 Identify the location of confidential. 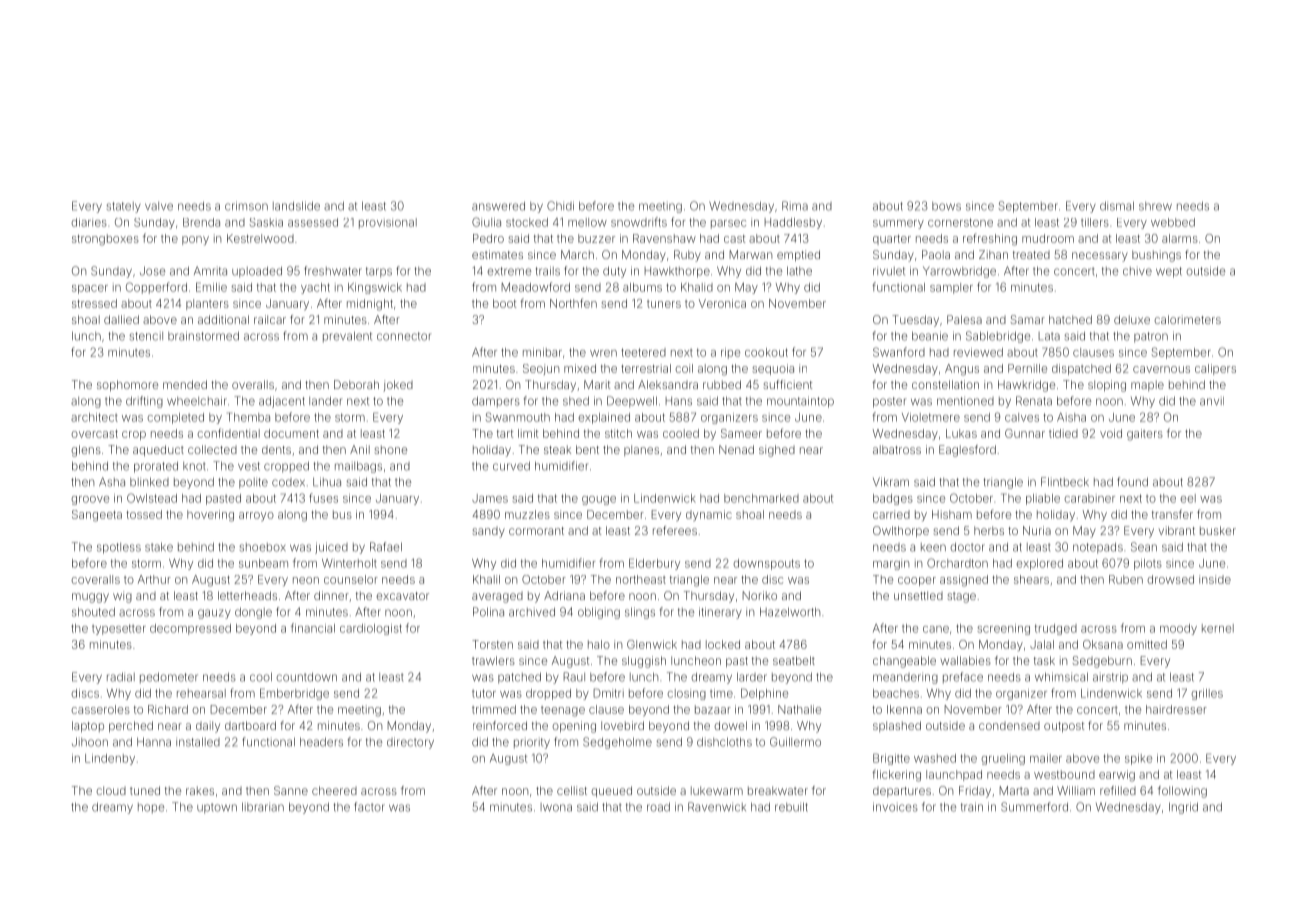
(228, 433).
